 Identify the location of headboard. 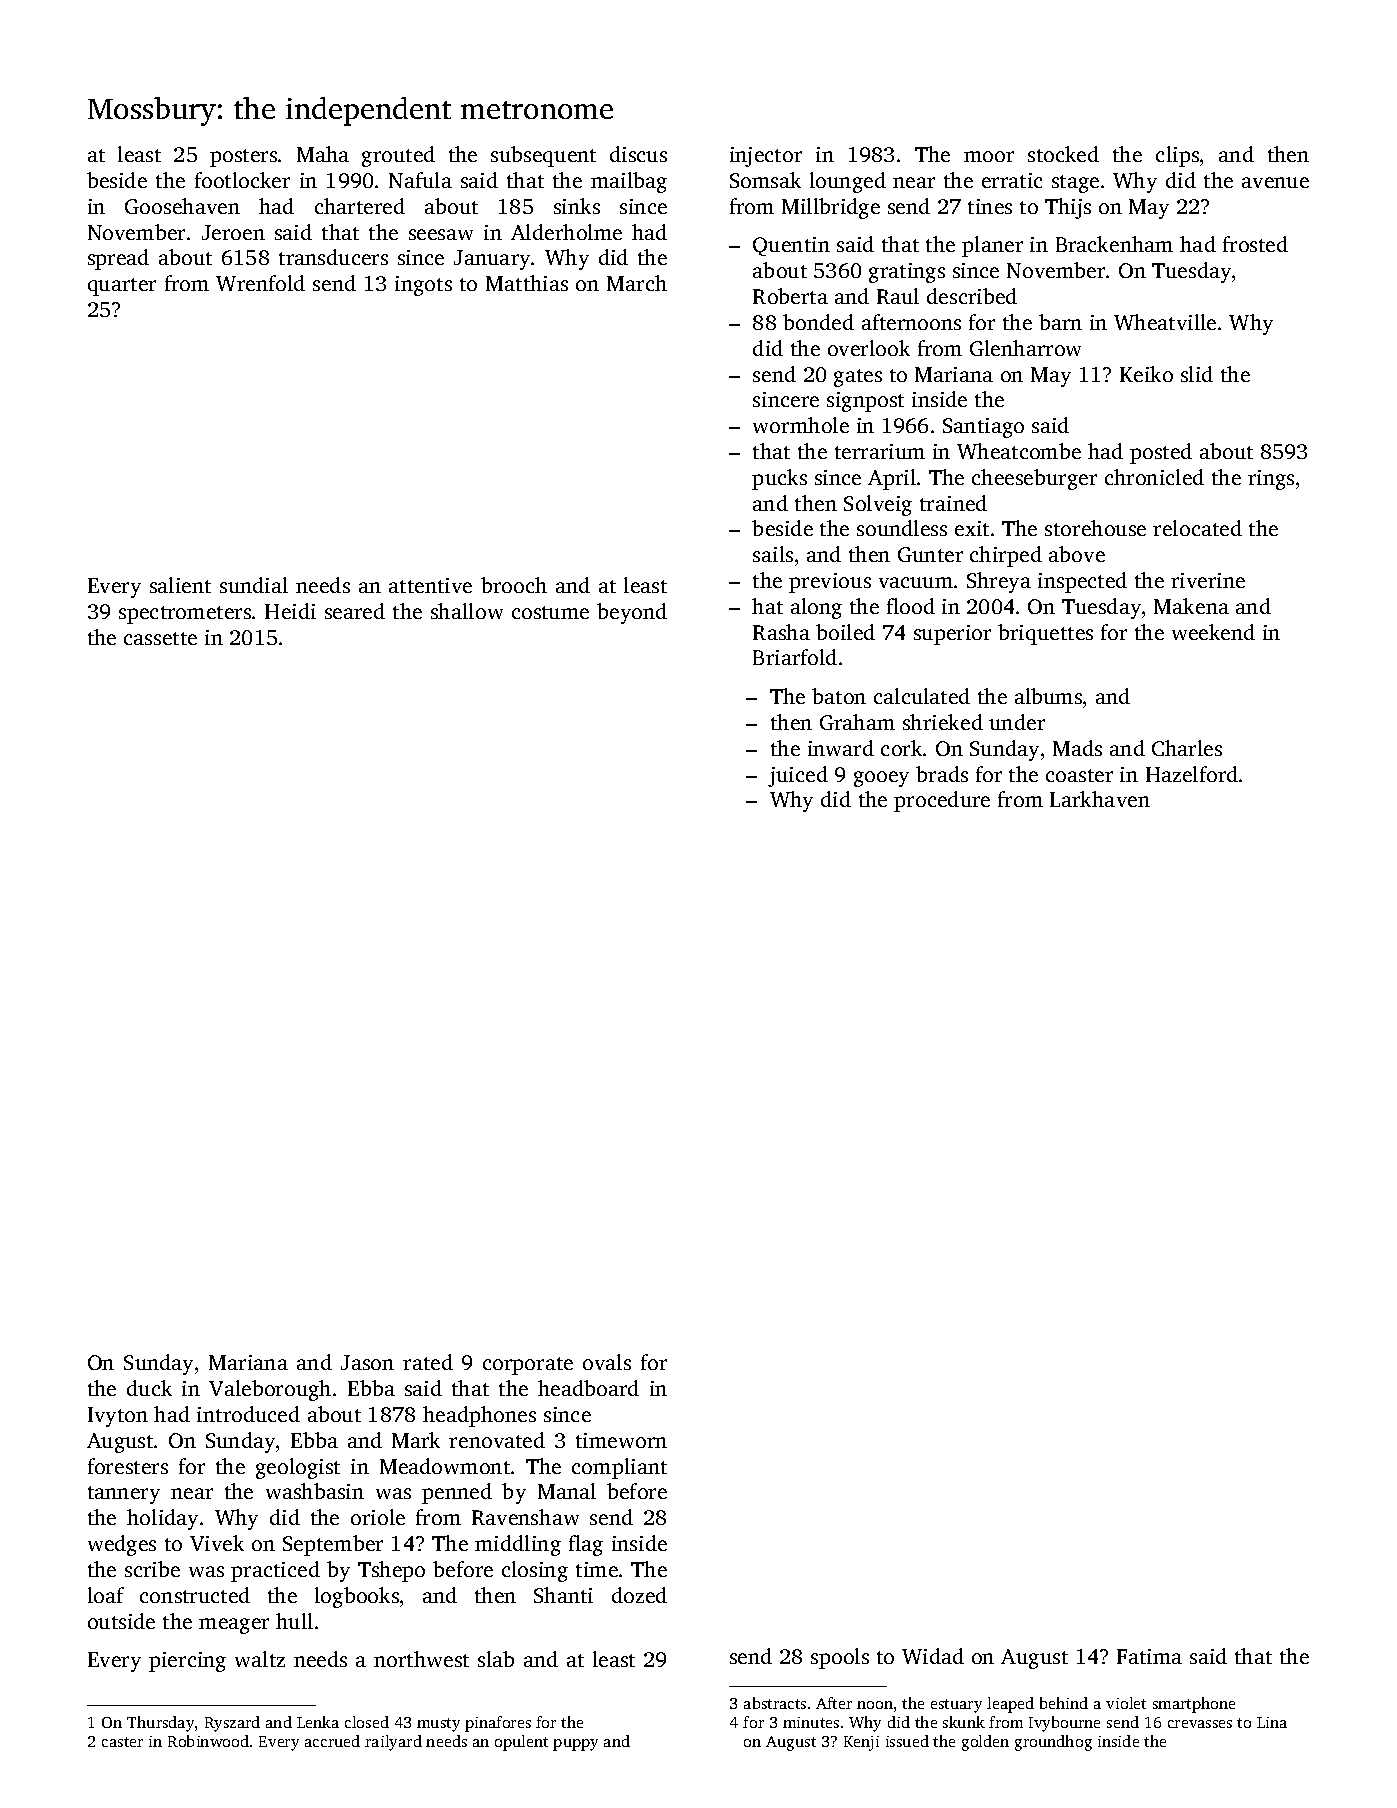
(588, 1388).
